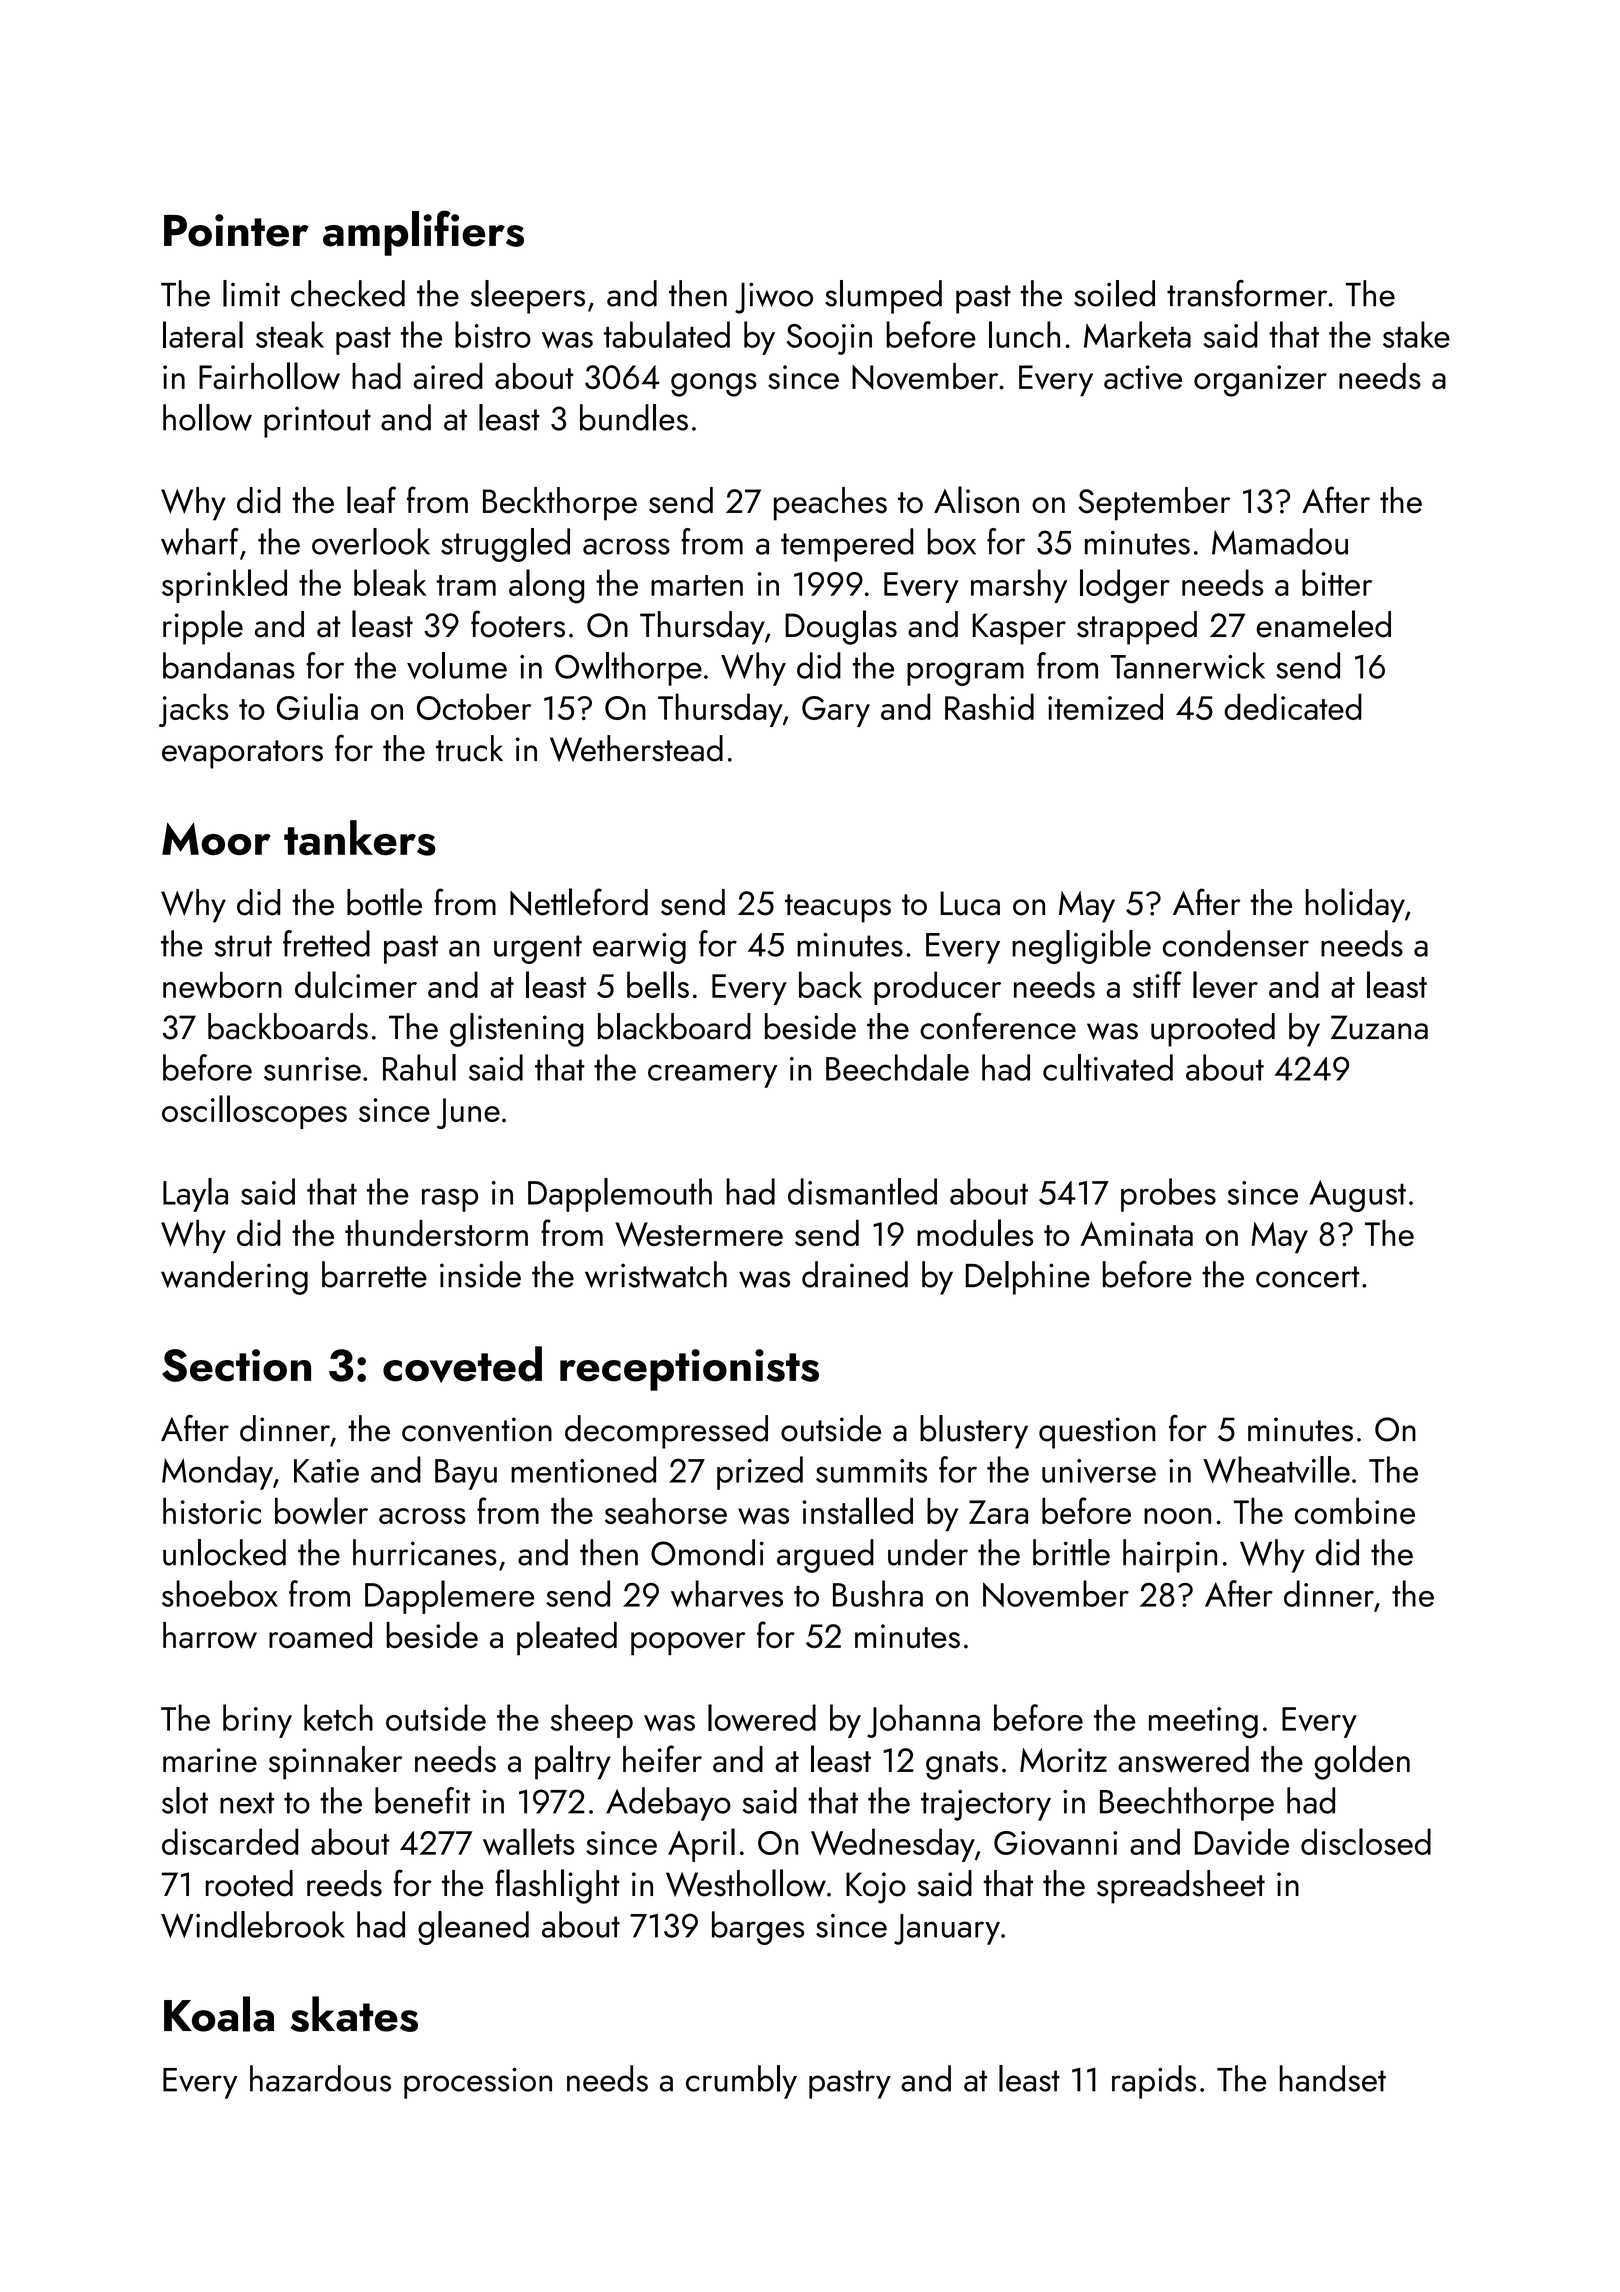  I want to click on ripple, so click(203, 627).
